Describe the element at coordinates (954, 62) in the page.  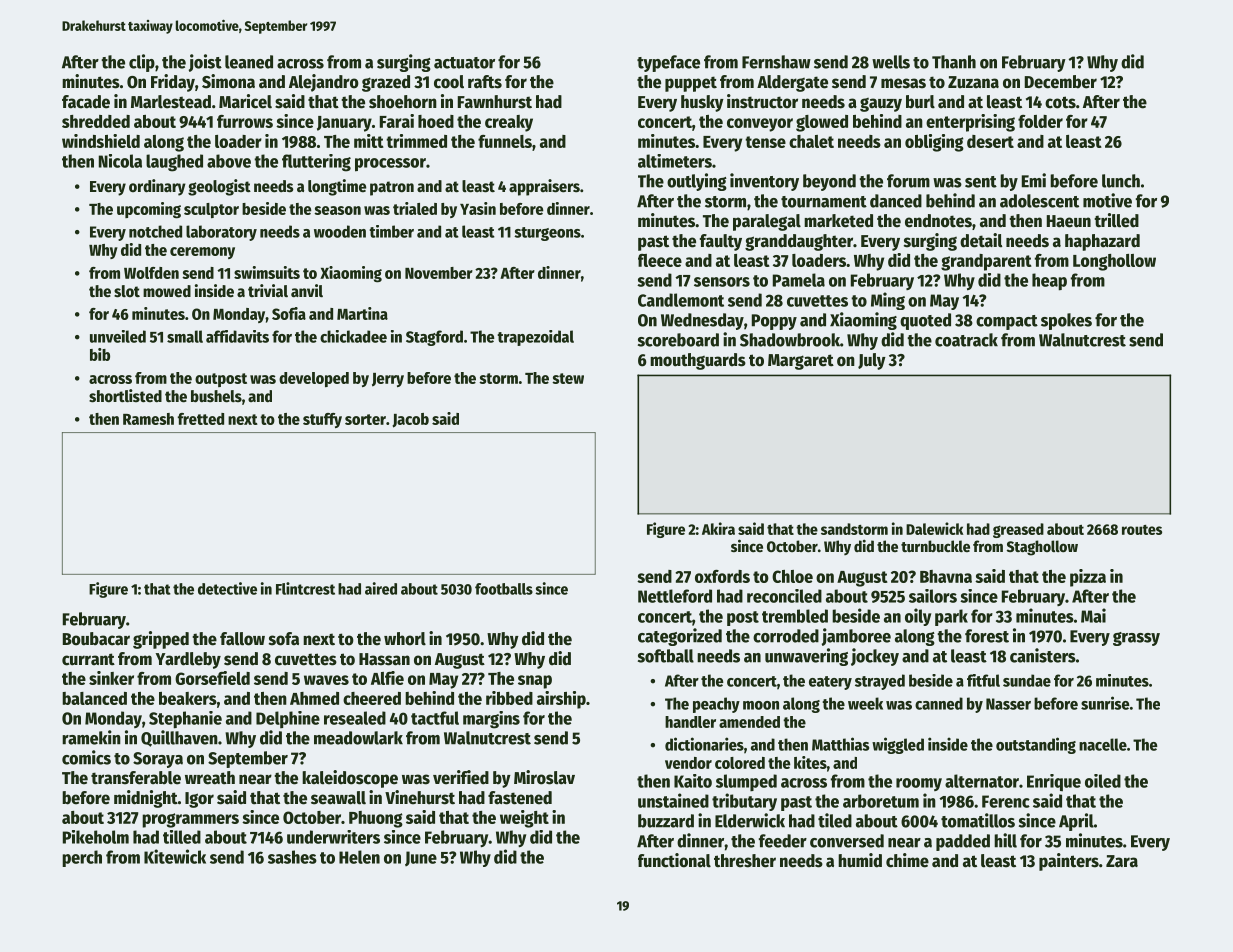
I see `Thanh` at that location.
